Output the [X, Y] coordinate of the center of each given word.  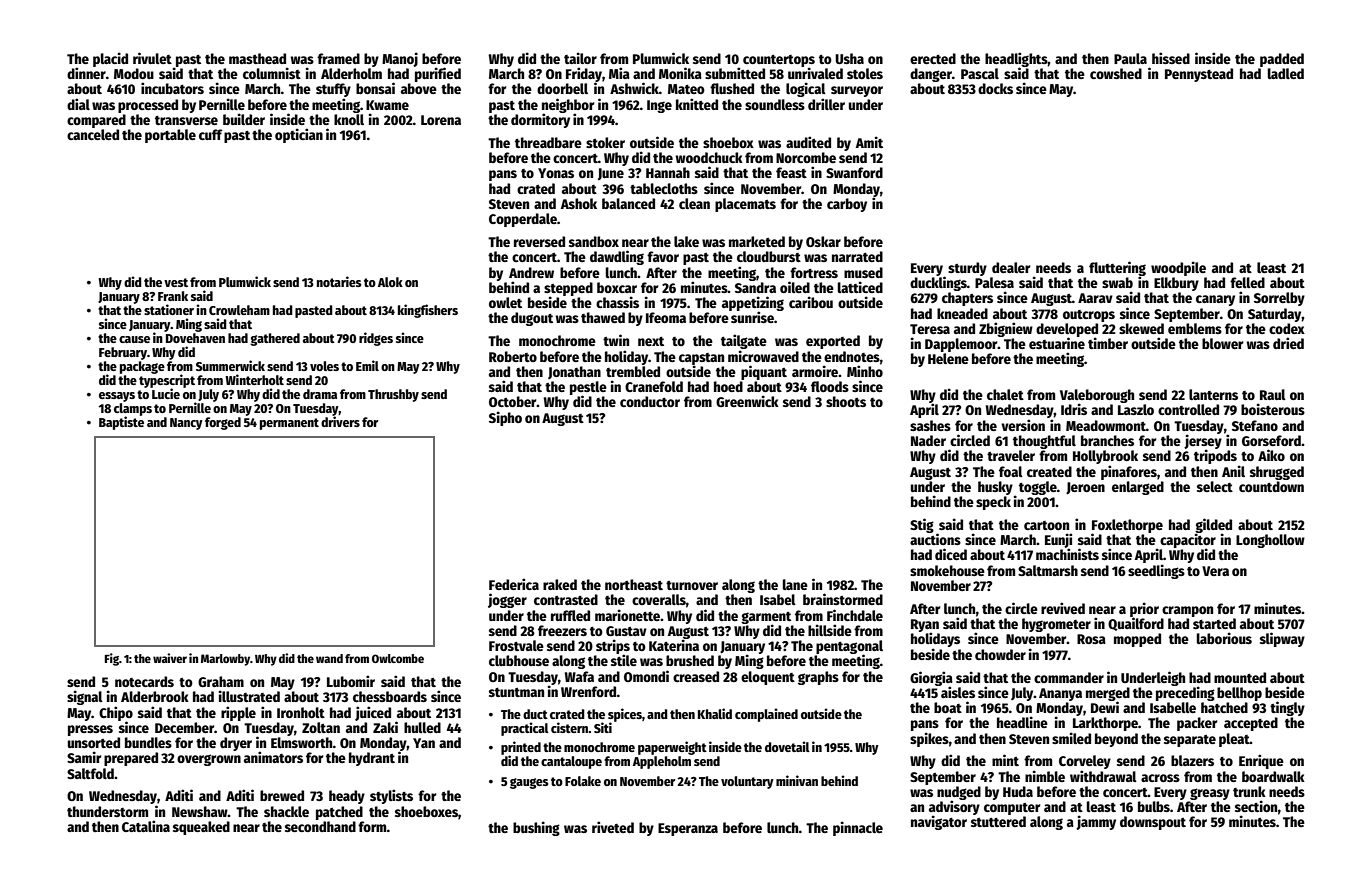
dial [78, 104]
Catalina [146, 826]
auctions [935, 539]
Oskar [823, 241]
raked [560, 584]
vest [176, 282]
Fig [112, 659]
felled [1247, 282]
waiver [170, 658]
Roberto [513, 356]
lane [795, 584]
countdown [1271, 486]
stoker [605, 142]
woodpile [1178, 268]
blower [1222, 343]
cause [134, 339]
